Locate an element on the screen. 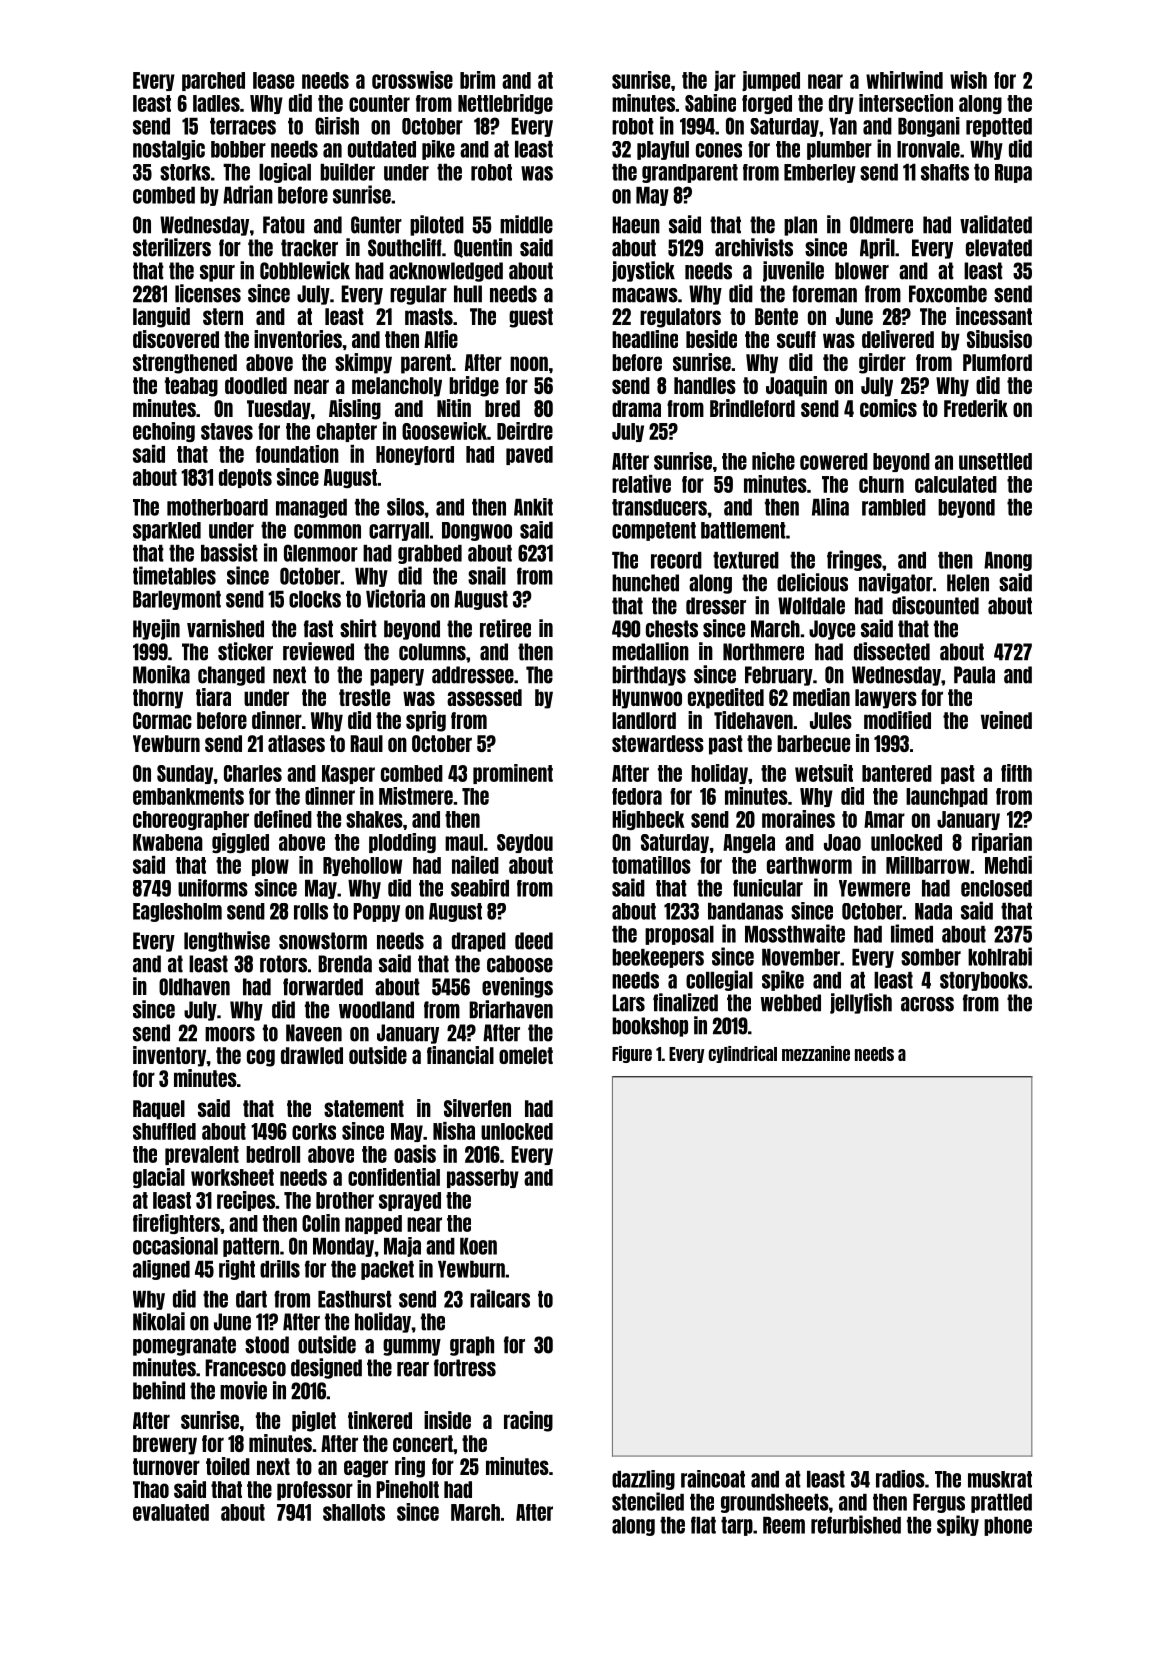 The width and height of the screenshot is (1165, 1654). whirlwind is located at coordinates (904, 80).
